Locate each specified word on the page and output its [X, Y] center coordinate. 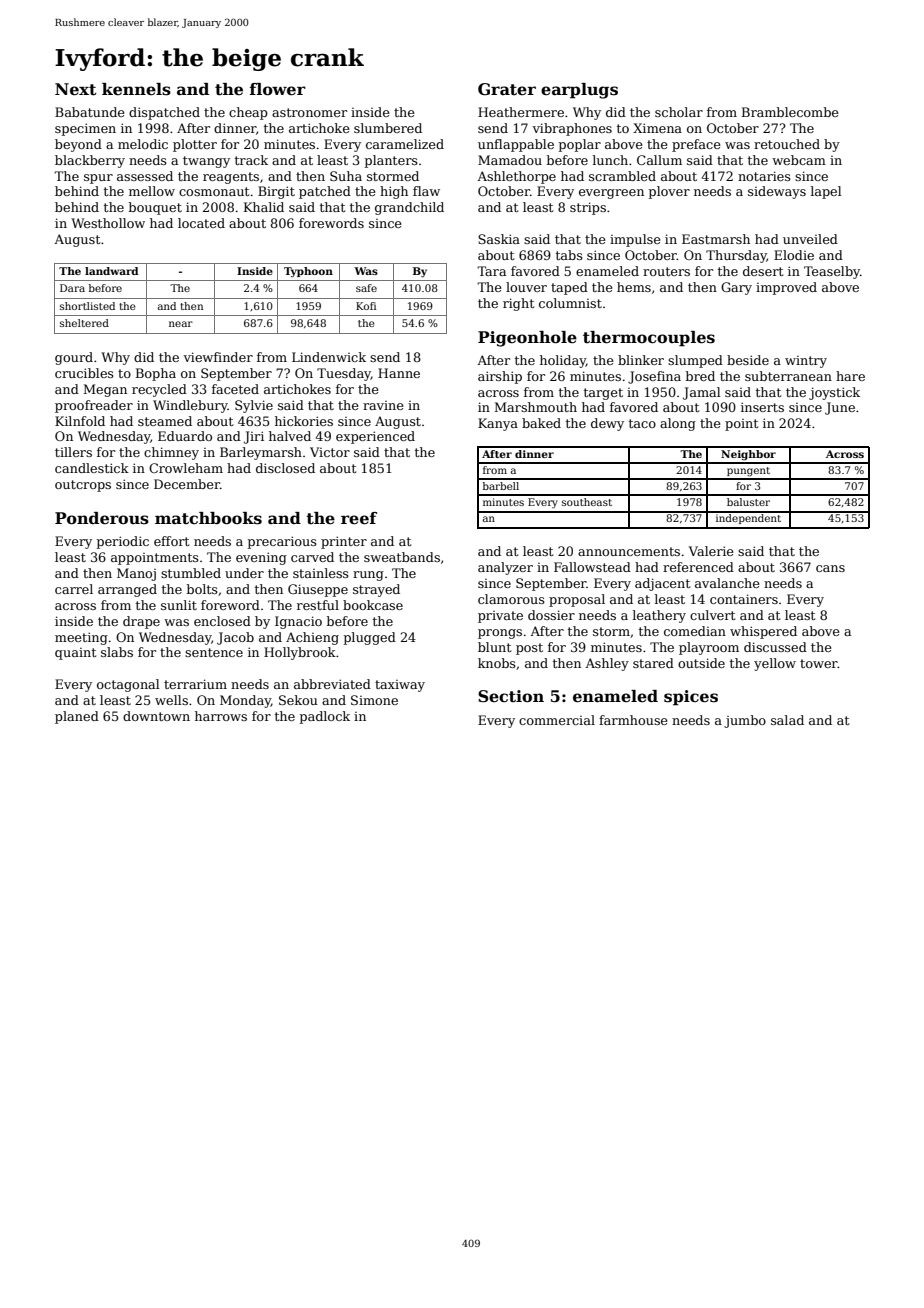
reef [359, 518]
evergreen [611, 194]
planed [77, 717]
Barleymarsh [261, 453]
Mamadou [510, 160]
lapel [826, 192]
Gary [736, 288]
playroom [709, 648]
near [181, 324]
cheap [248, 113]
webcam [799, 160]
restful [318, 605]
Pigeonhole [527, 339]
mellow [152, 191]
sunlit [179, 605]
